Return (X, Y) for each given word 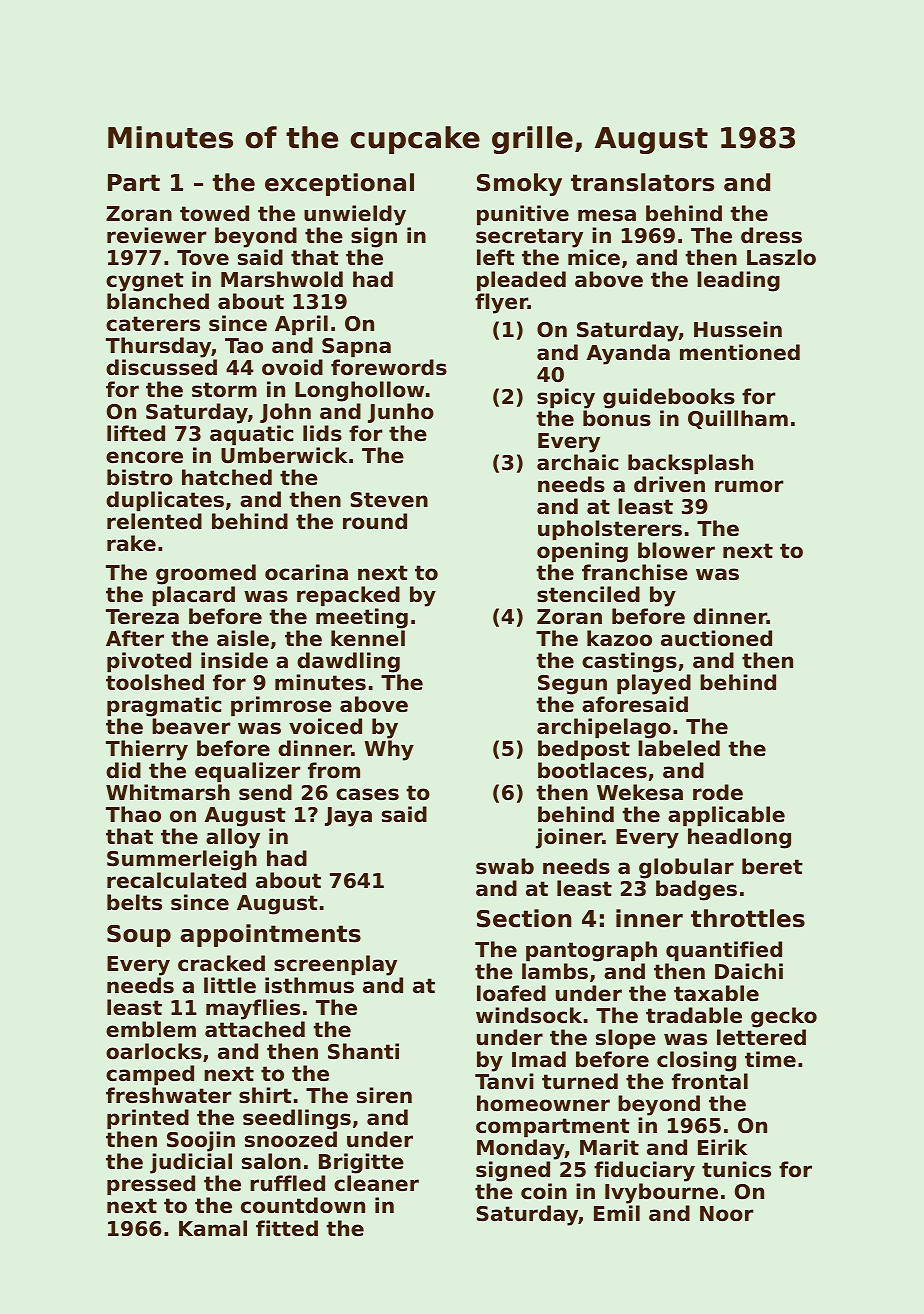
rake (131, 543)
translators (642, 182)
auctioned (716, 638)
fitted (287, 1228)
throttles (748, 918)
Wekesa (640, 792)
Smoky (519, 184)
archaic (577, 462)
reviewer (156, 235)
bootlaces (592, 770)
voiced (325, 726)
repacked (348, 596)
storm (224, 390)
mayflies (253, 1009)
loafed (511, 993)
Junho (401, 413)
